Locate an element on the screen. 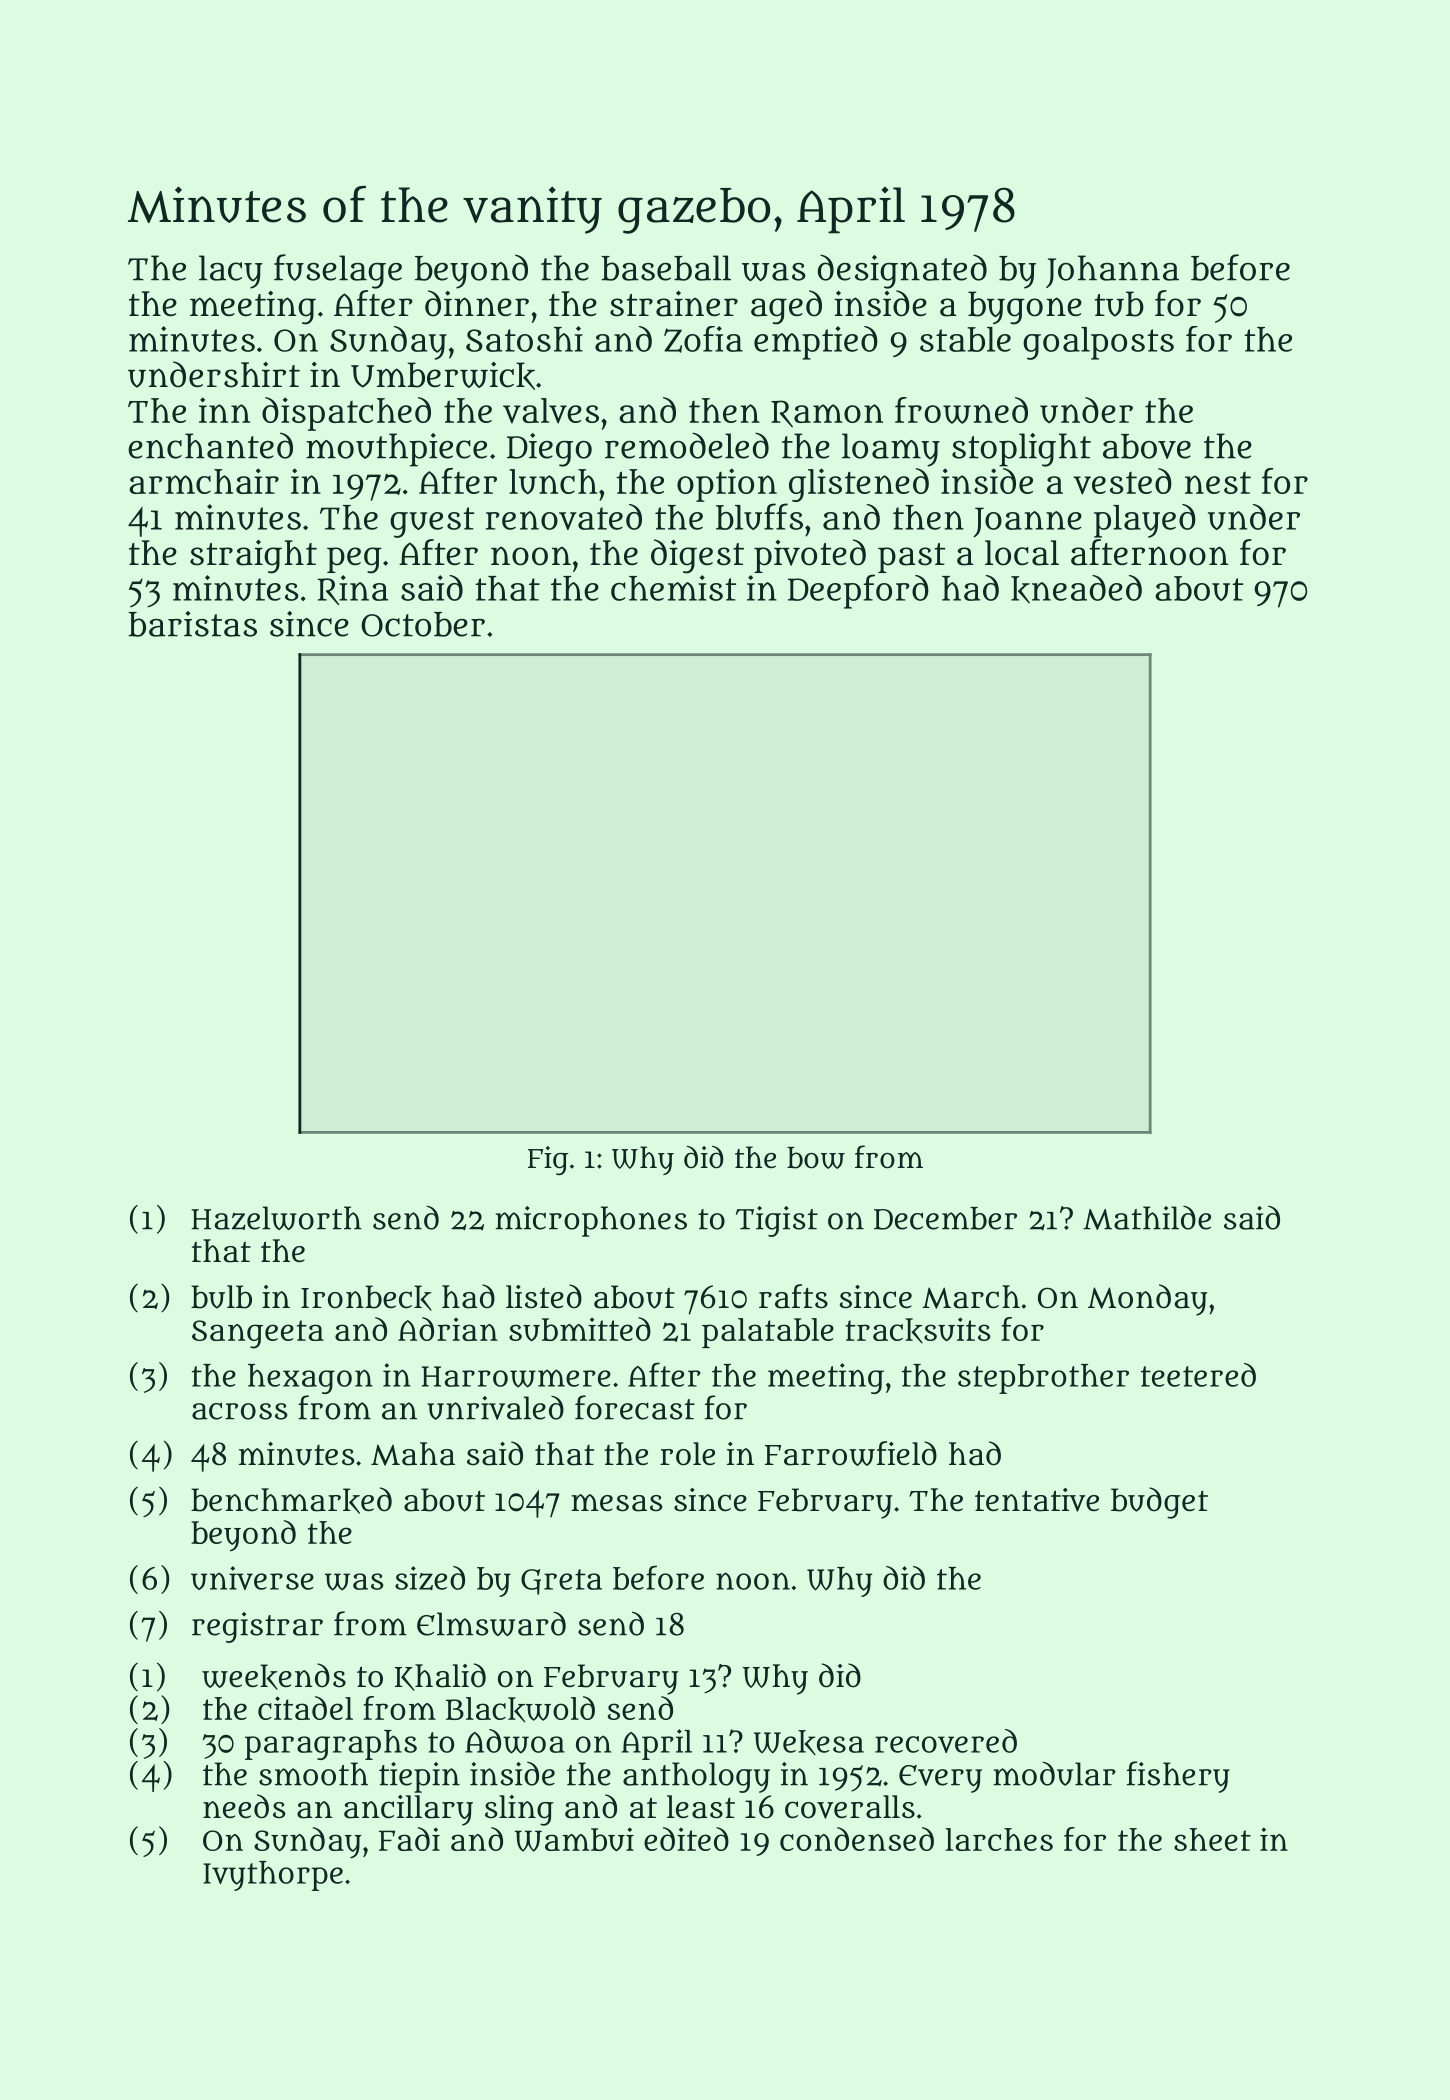 Image resolution: width=1450 pixels, height=2100 pixels. tiepin is located at coordinates (419, 1777).
